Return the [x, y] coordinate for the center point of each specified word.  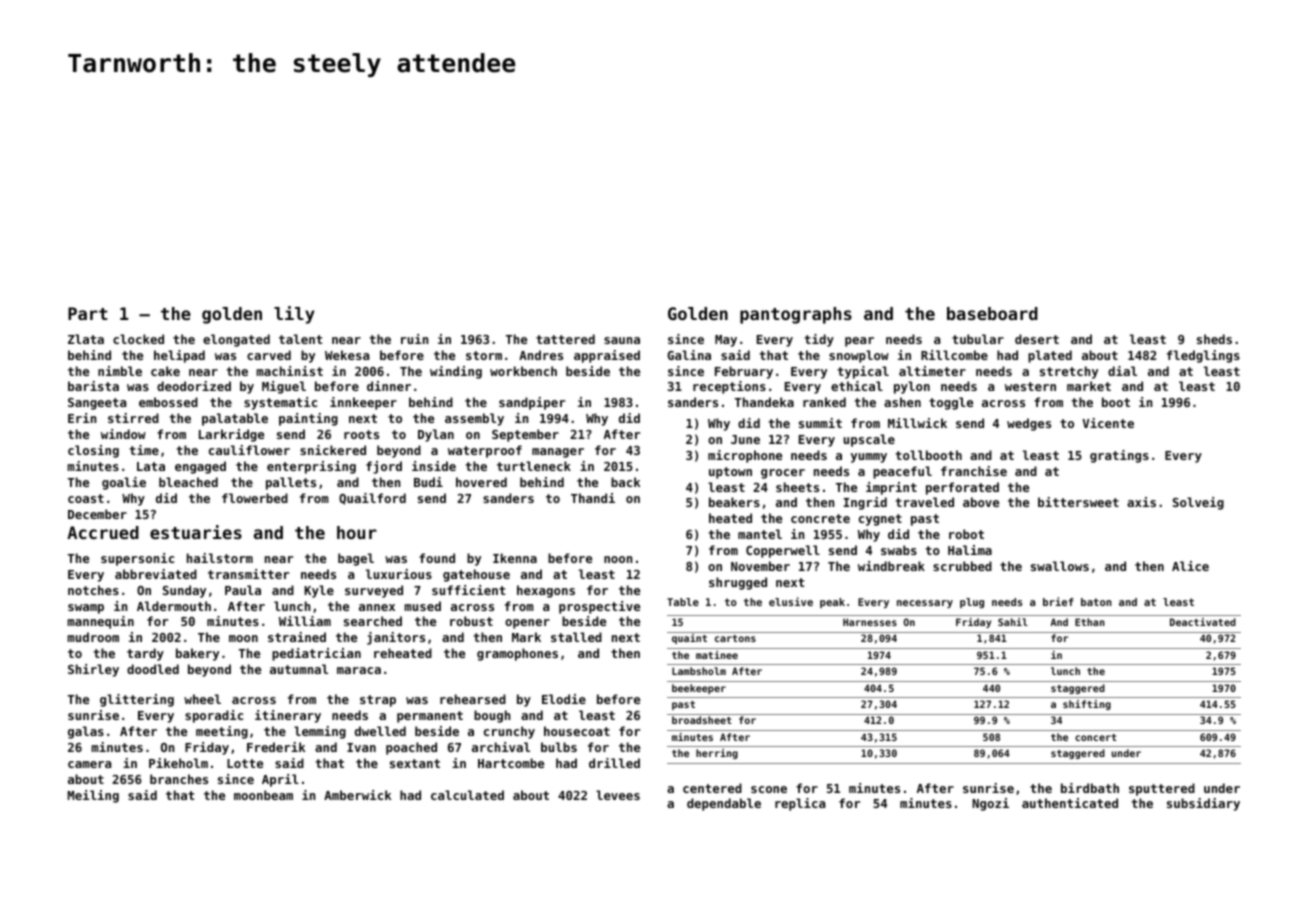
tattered [565, 339]
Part [87, 313]
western [1030, 386]
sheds [1214, 339]
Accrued [103, 532]
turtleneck [534, 466]
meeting [222, 732]
